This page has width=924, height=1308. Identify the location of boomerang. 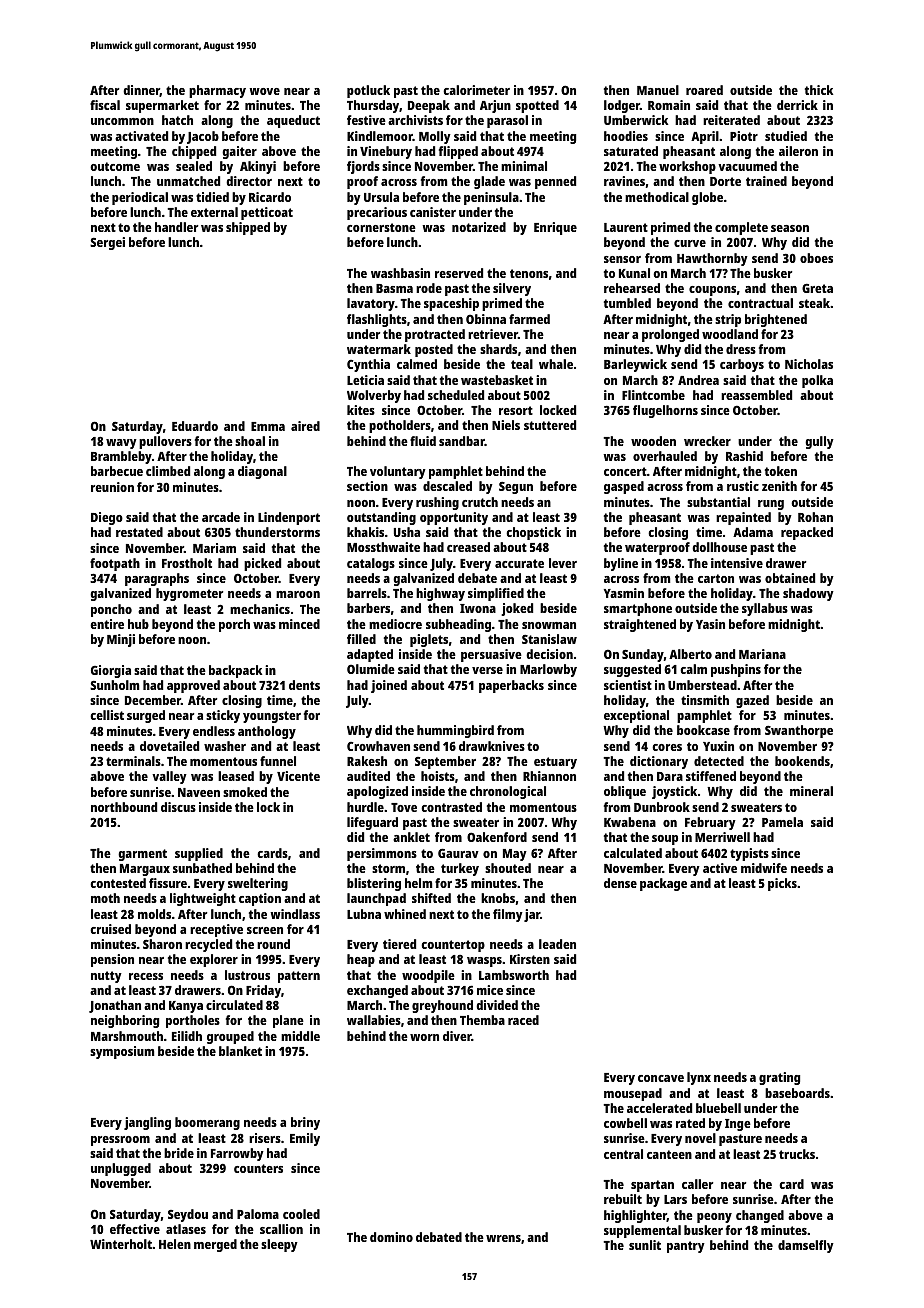
(207, 1123).
